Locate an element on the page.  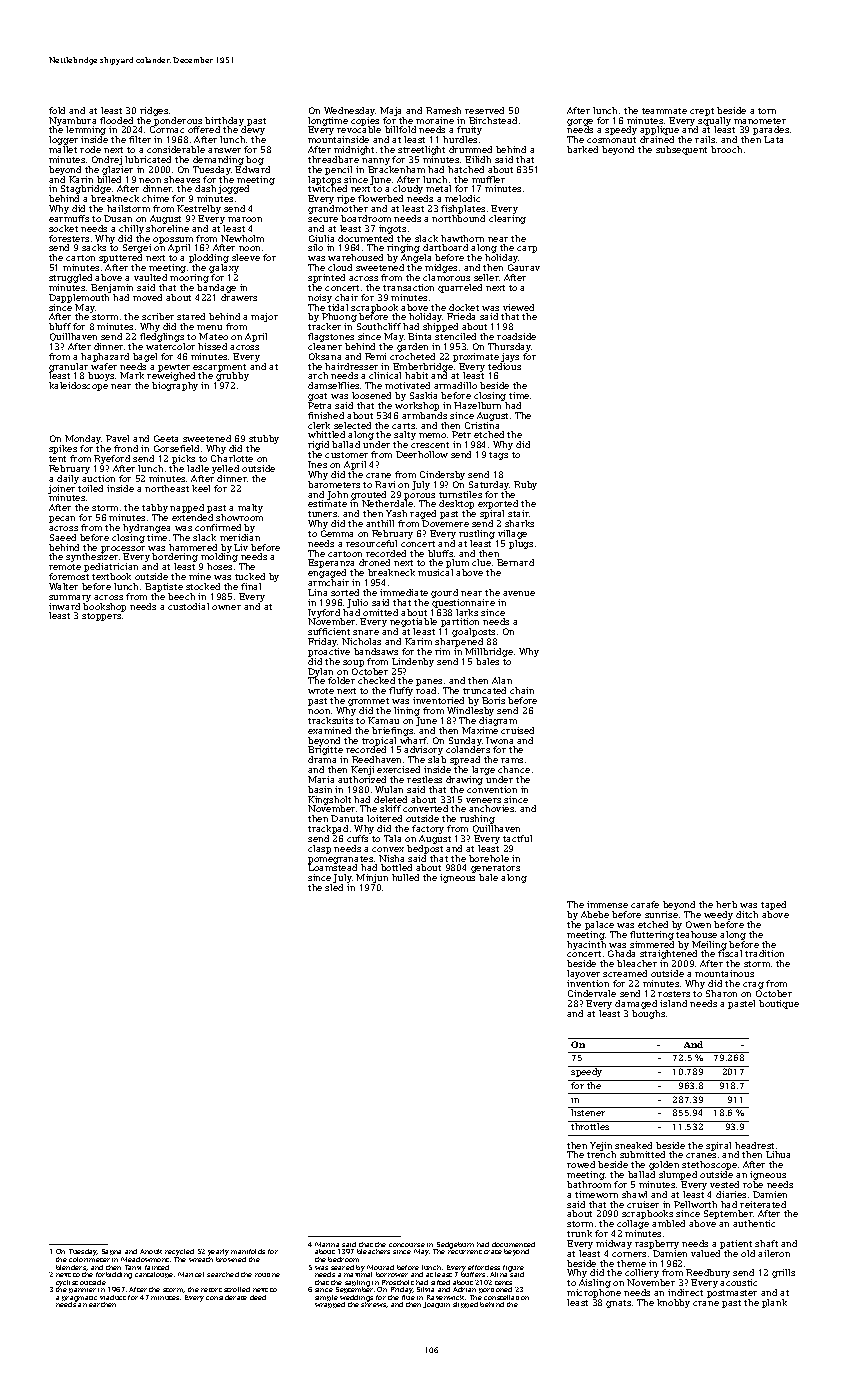
yearly is located at coordinates (218, 1252).
